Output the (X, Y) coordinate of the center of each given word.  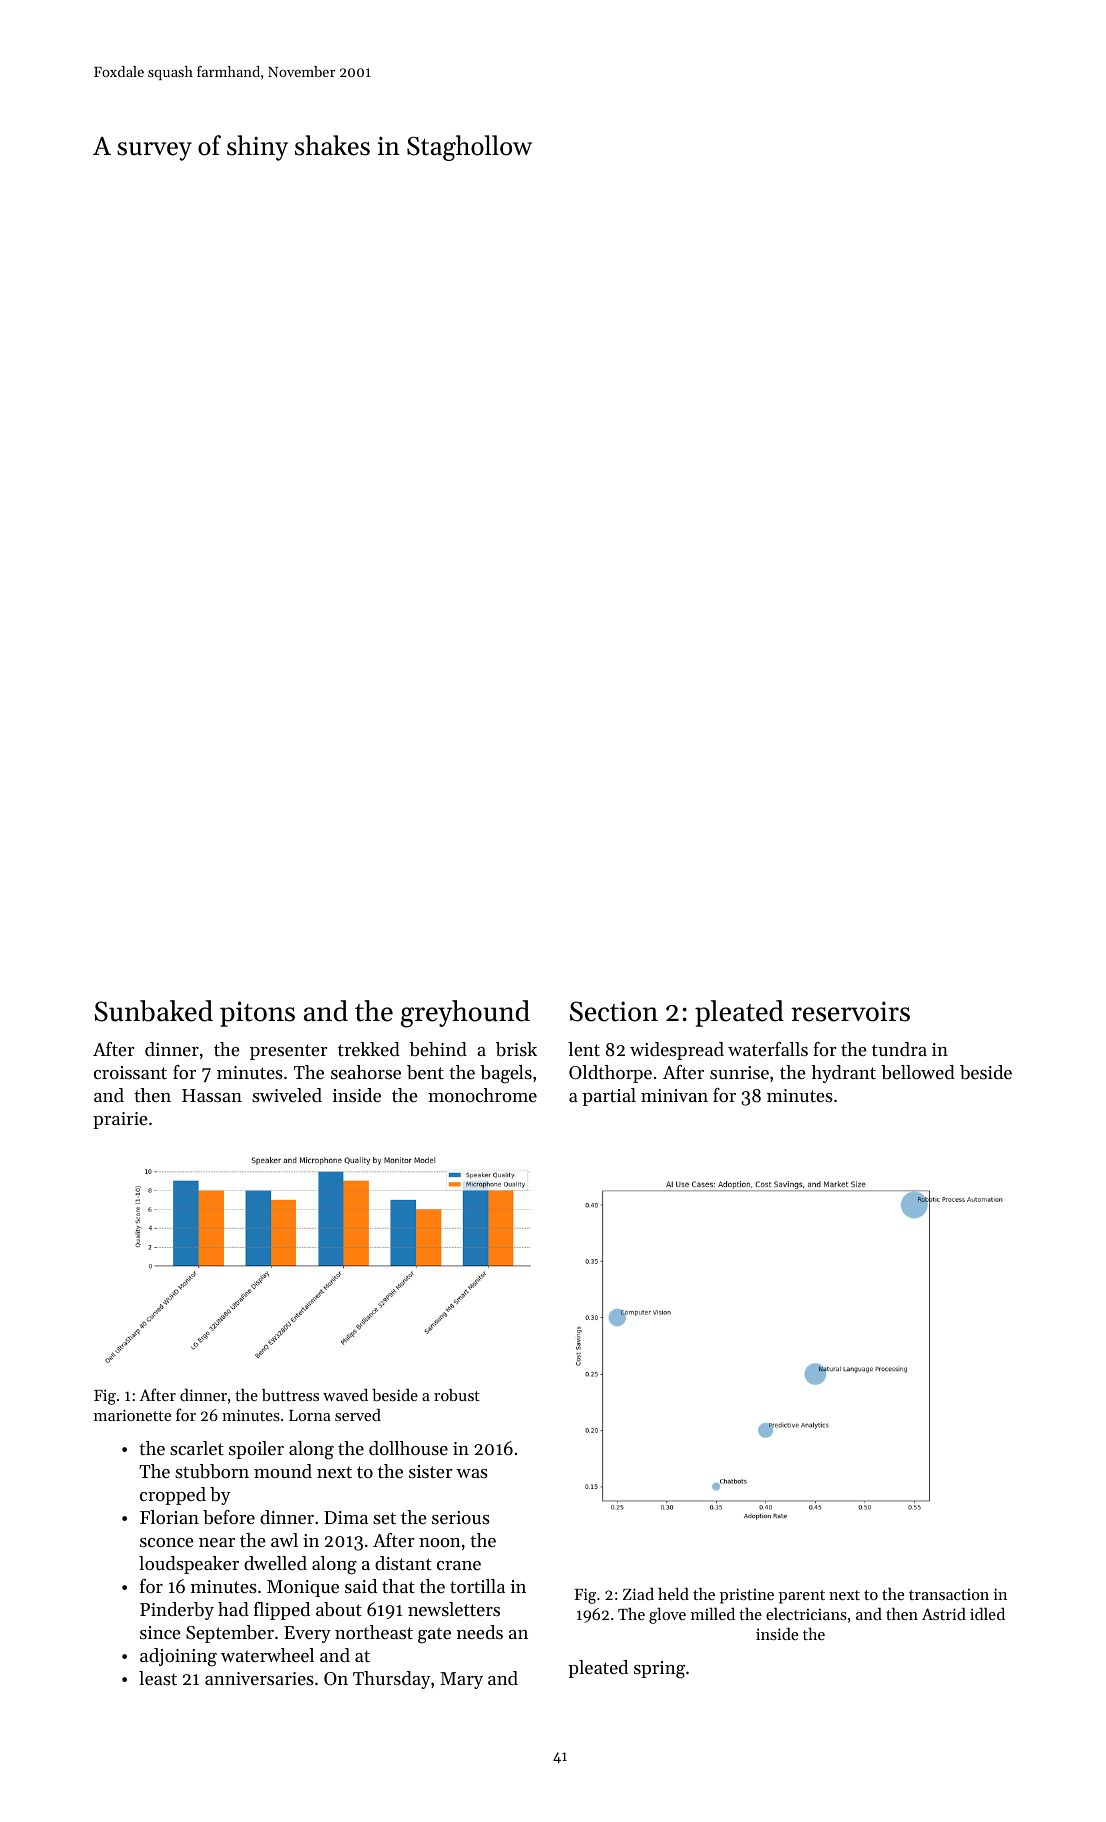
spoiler (256, 1450)
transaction (949, 1594)
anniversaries (259, 1678)
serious (461, 1517)
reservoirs (850, 1011)
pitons (257, 1014)
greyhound (465, 1014)
